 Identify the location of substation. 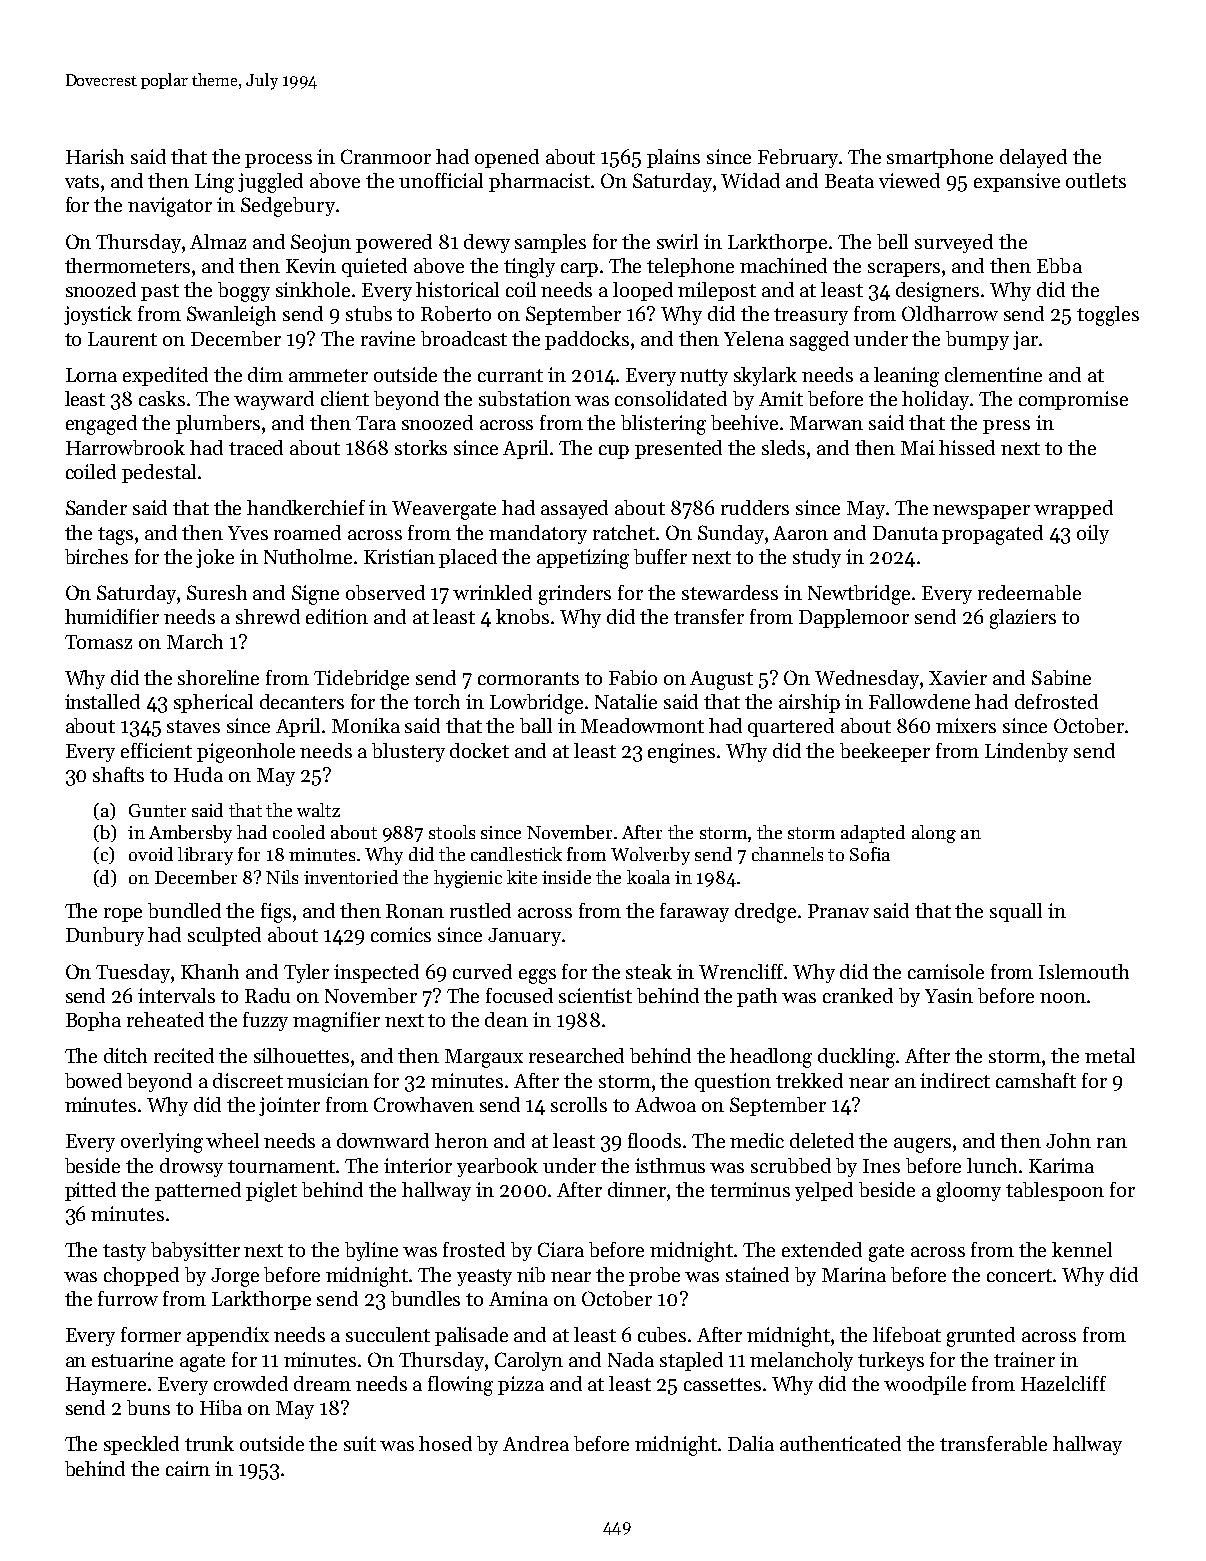
(525, 398).
